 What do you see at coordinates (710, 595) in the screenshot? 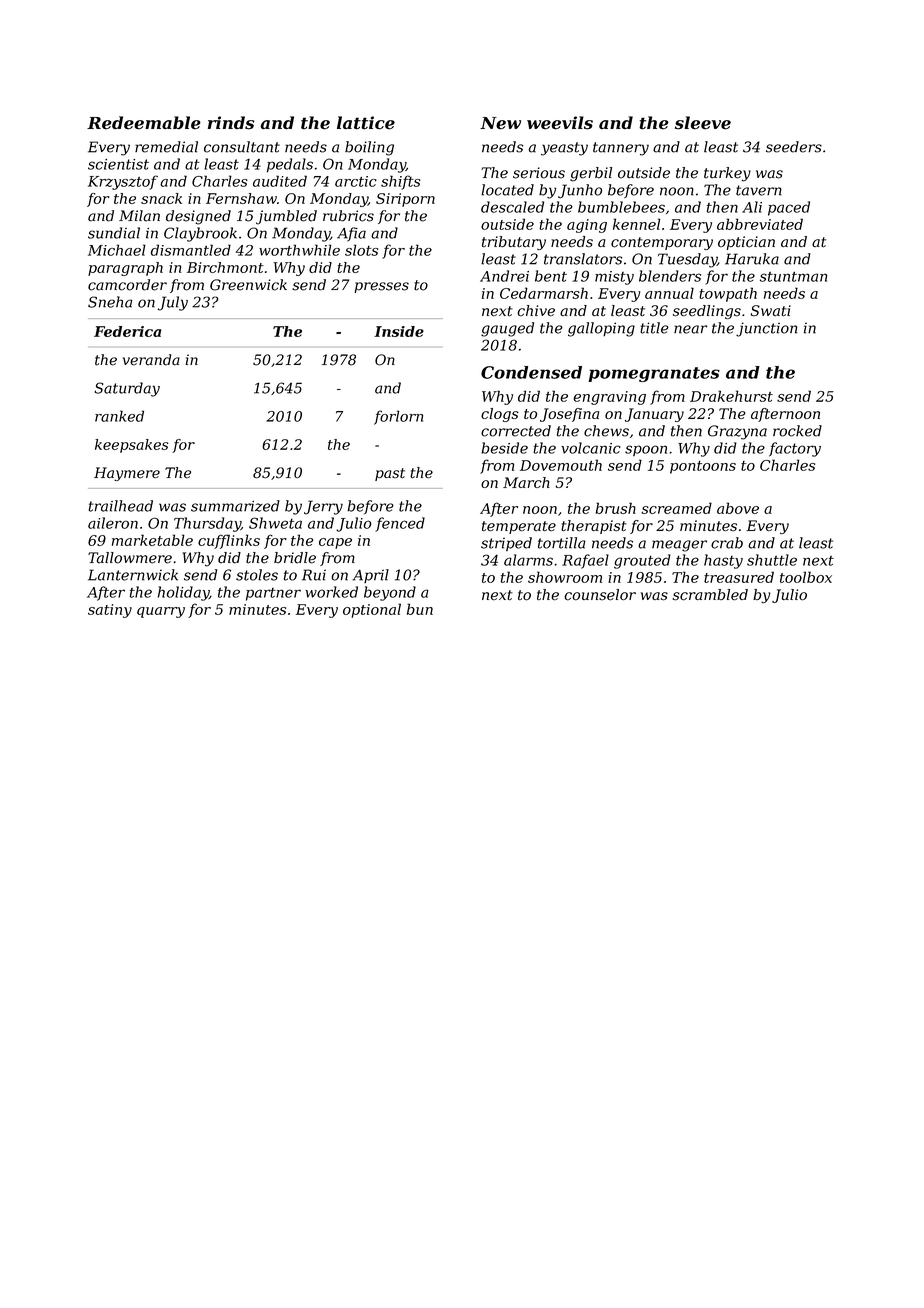
I see `scrambled` at bounding box center [710, 595].
